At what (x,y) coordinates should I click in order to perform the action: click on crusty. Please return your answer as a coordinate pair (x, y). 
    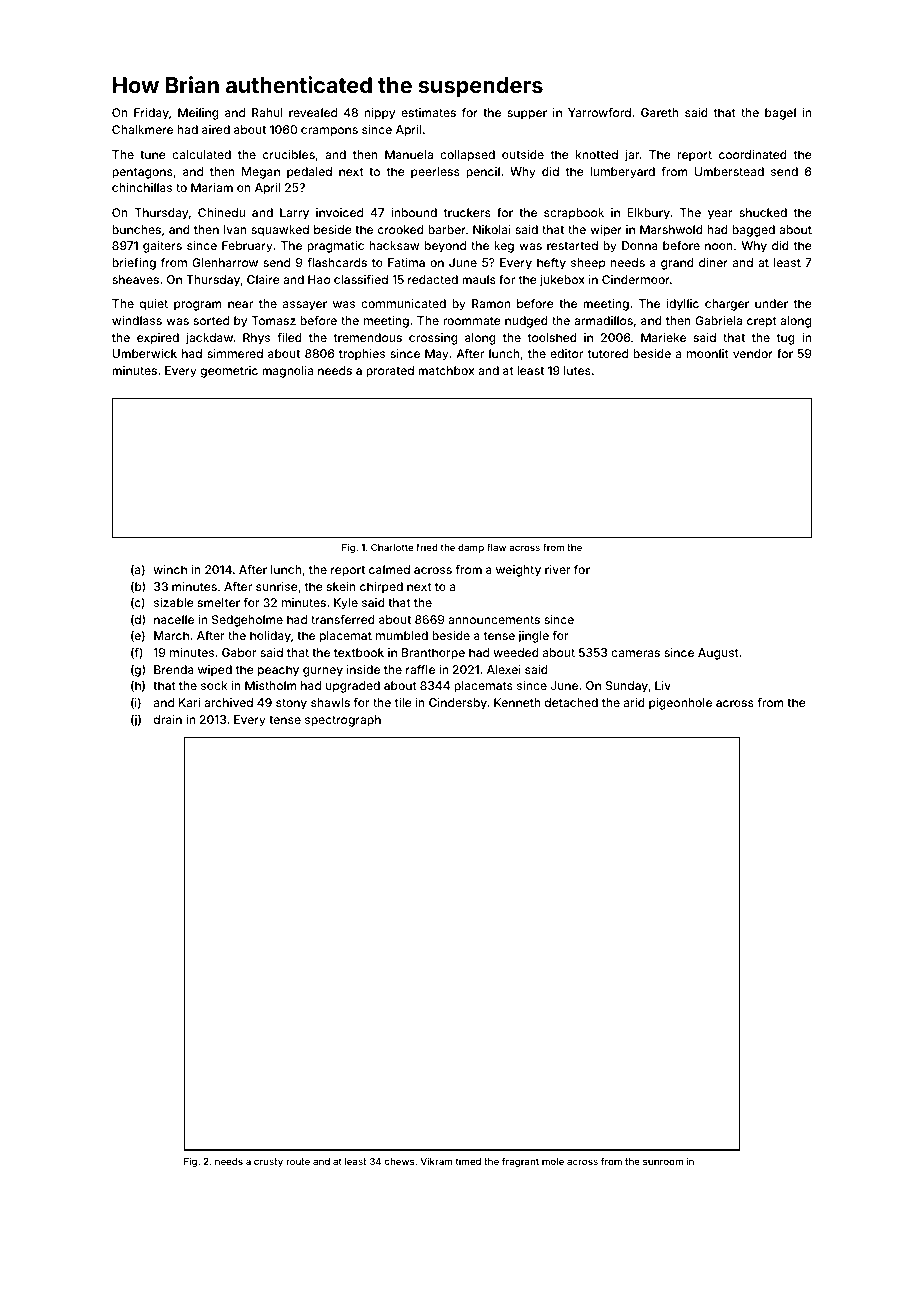
    Looking at the image, I should click on (268, 1162).
